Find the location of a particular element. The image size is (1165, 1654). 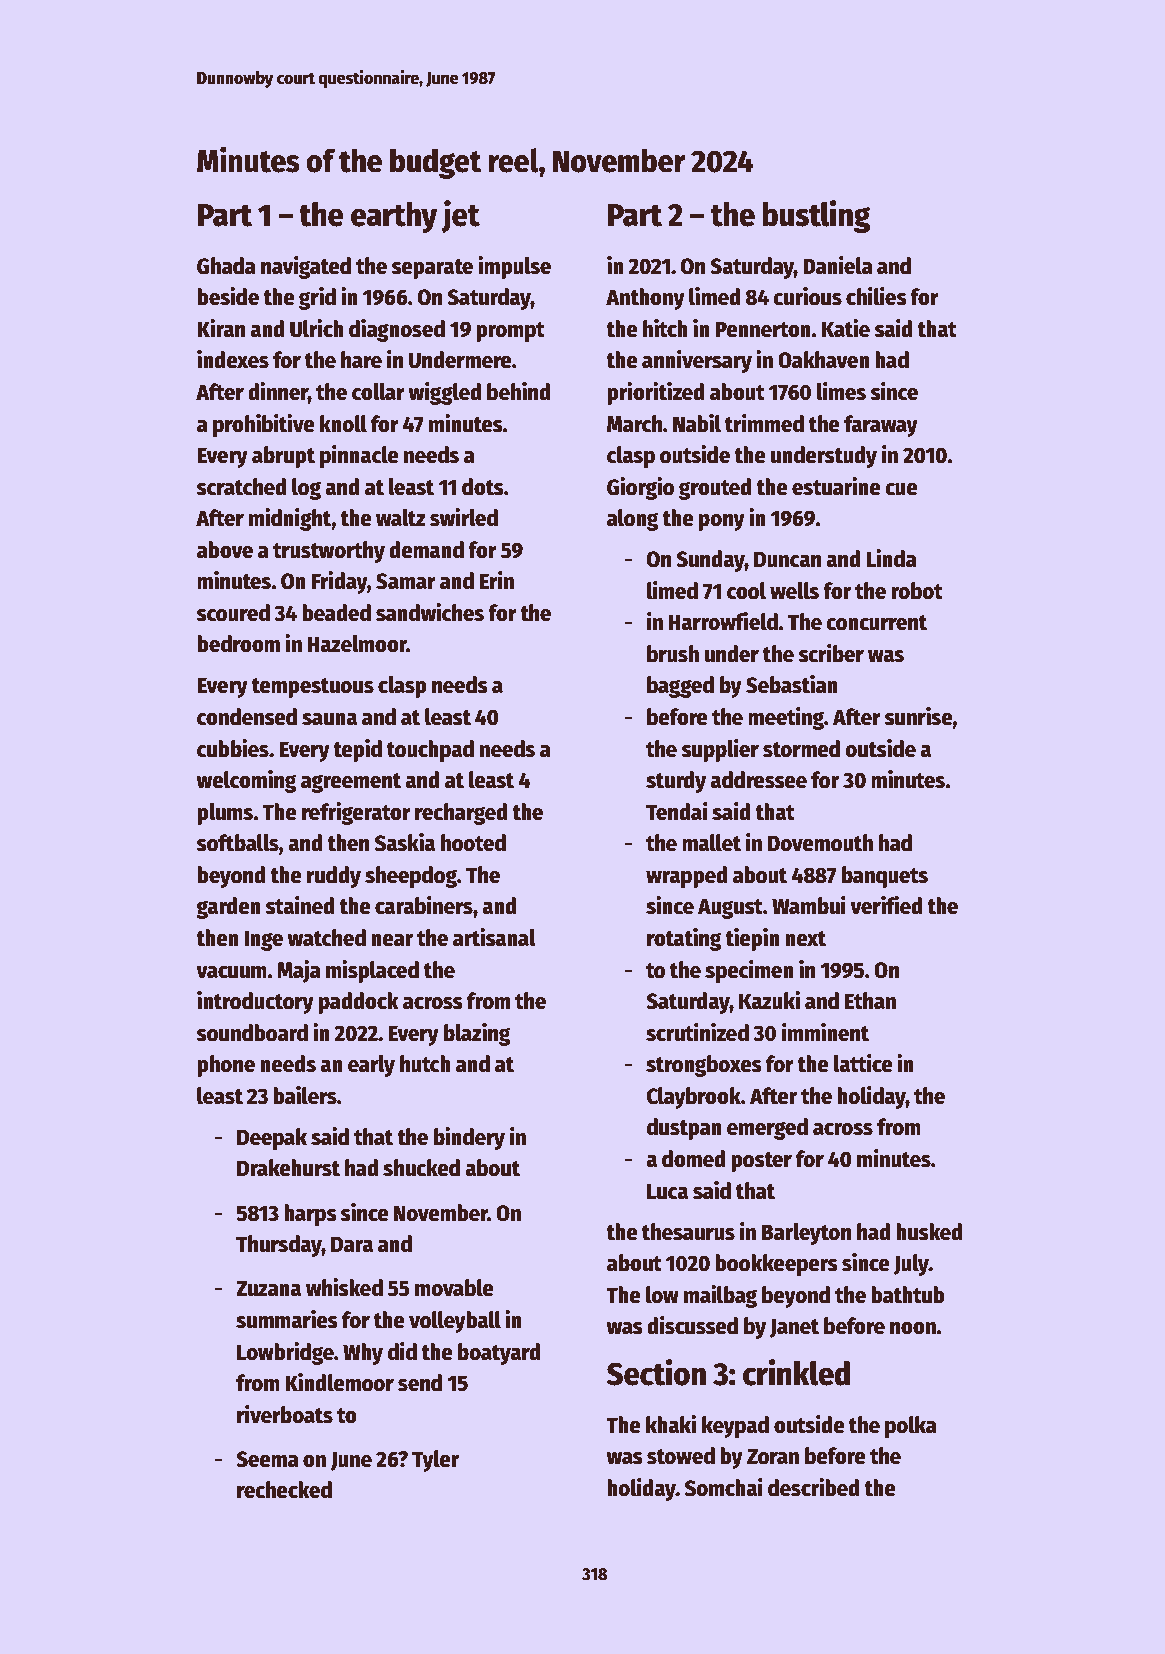

Kazuki is located at coordinates (769, 1000).
